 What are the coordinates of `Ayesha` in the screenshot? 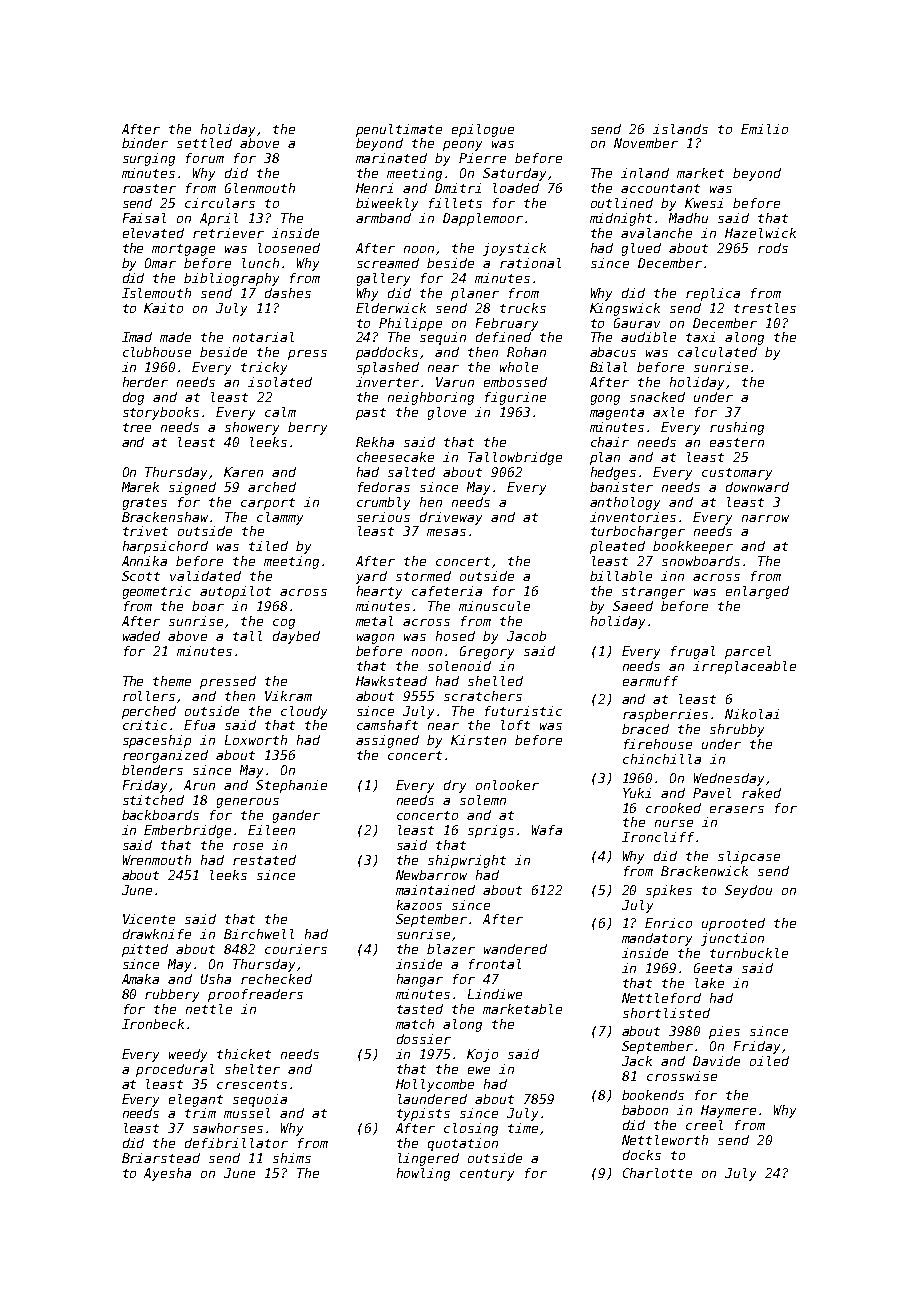 It's located at (167, 1174).
